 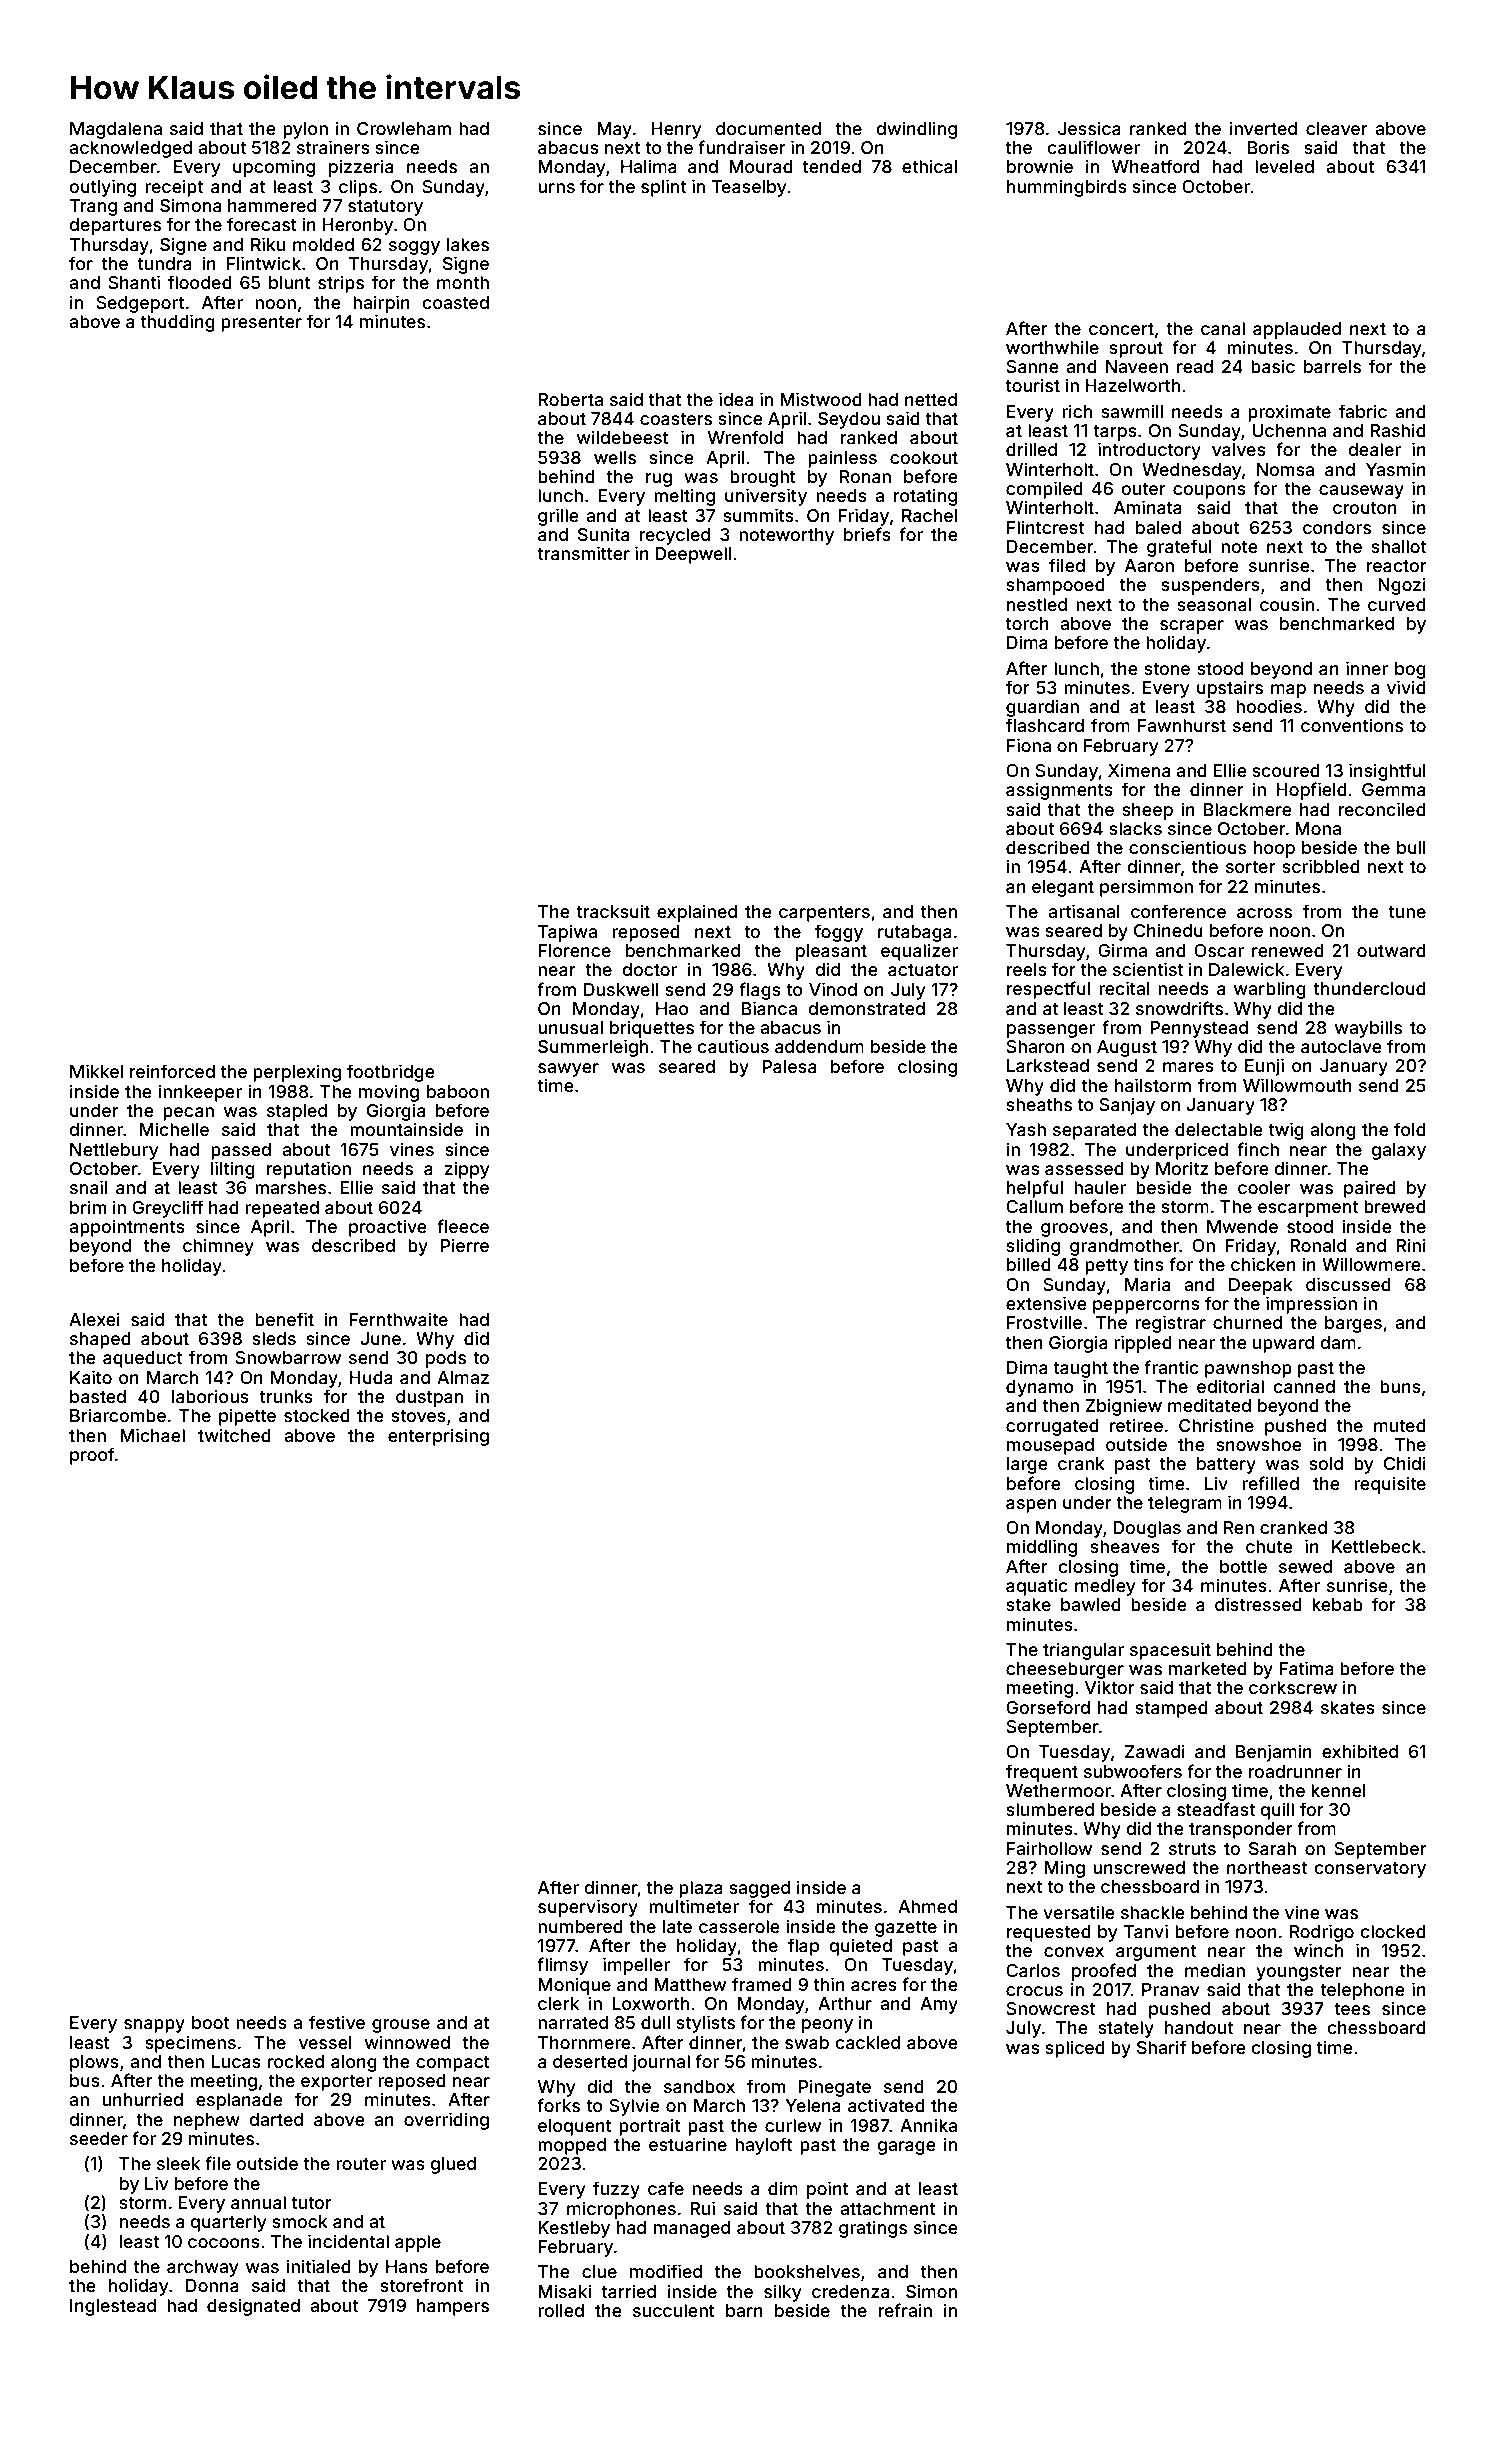 What do you see at coordinates (614, 130) in the screenshot?
I see `May` at bounding box center [614, 130].
